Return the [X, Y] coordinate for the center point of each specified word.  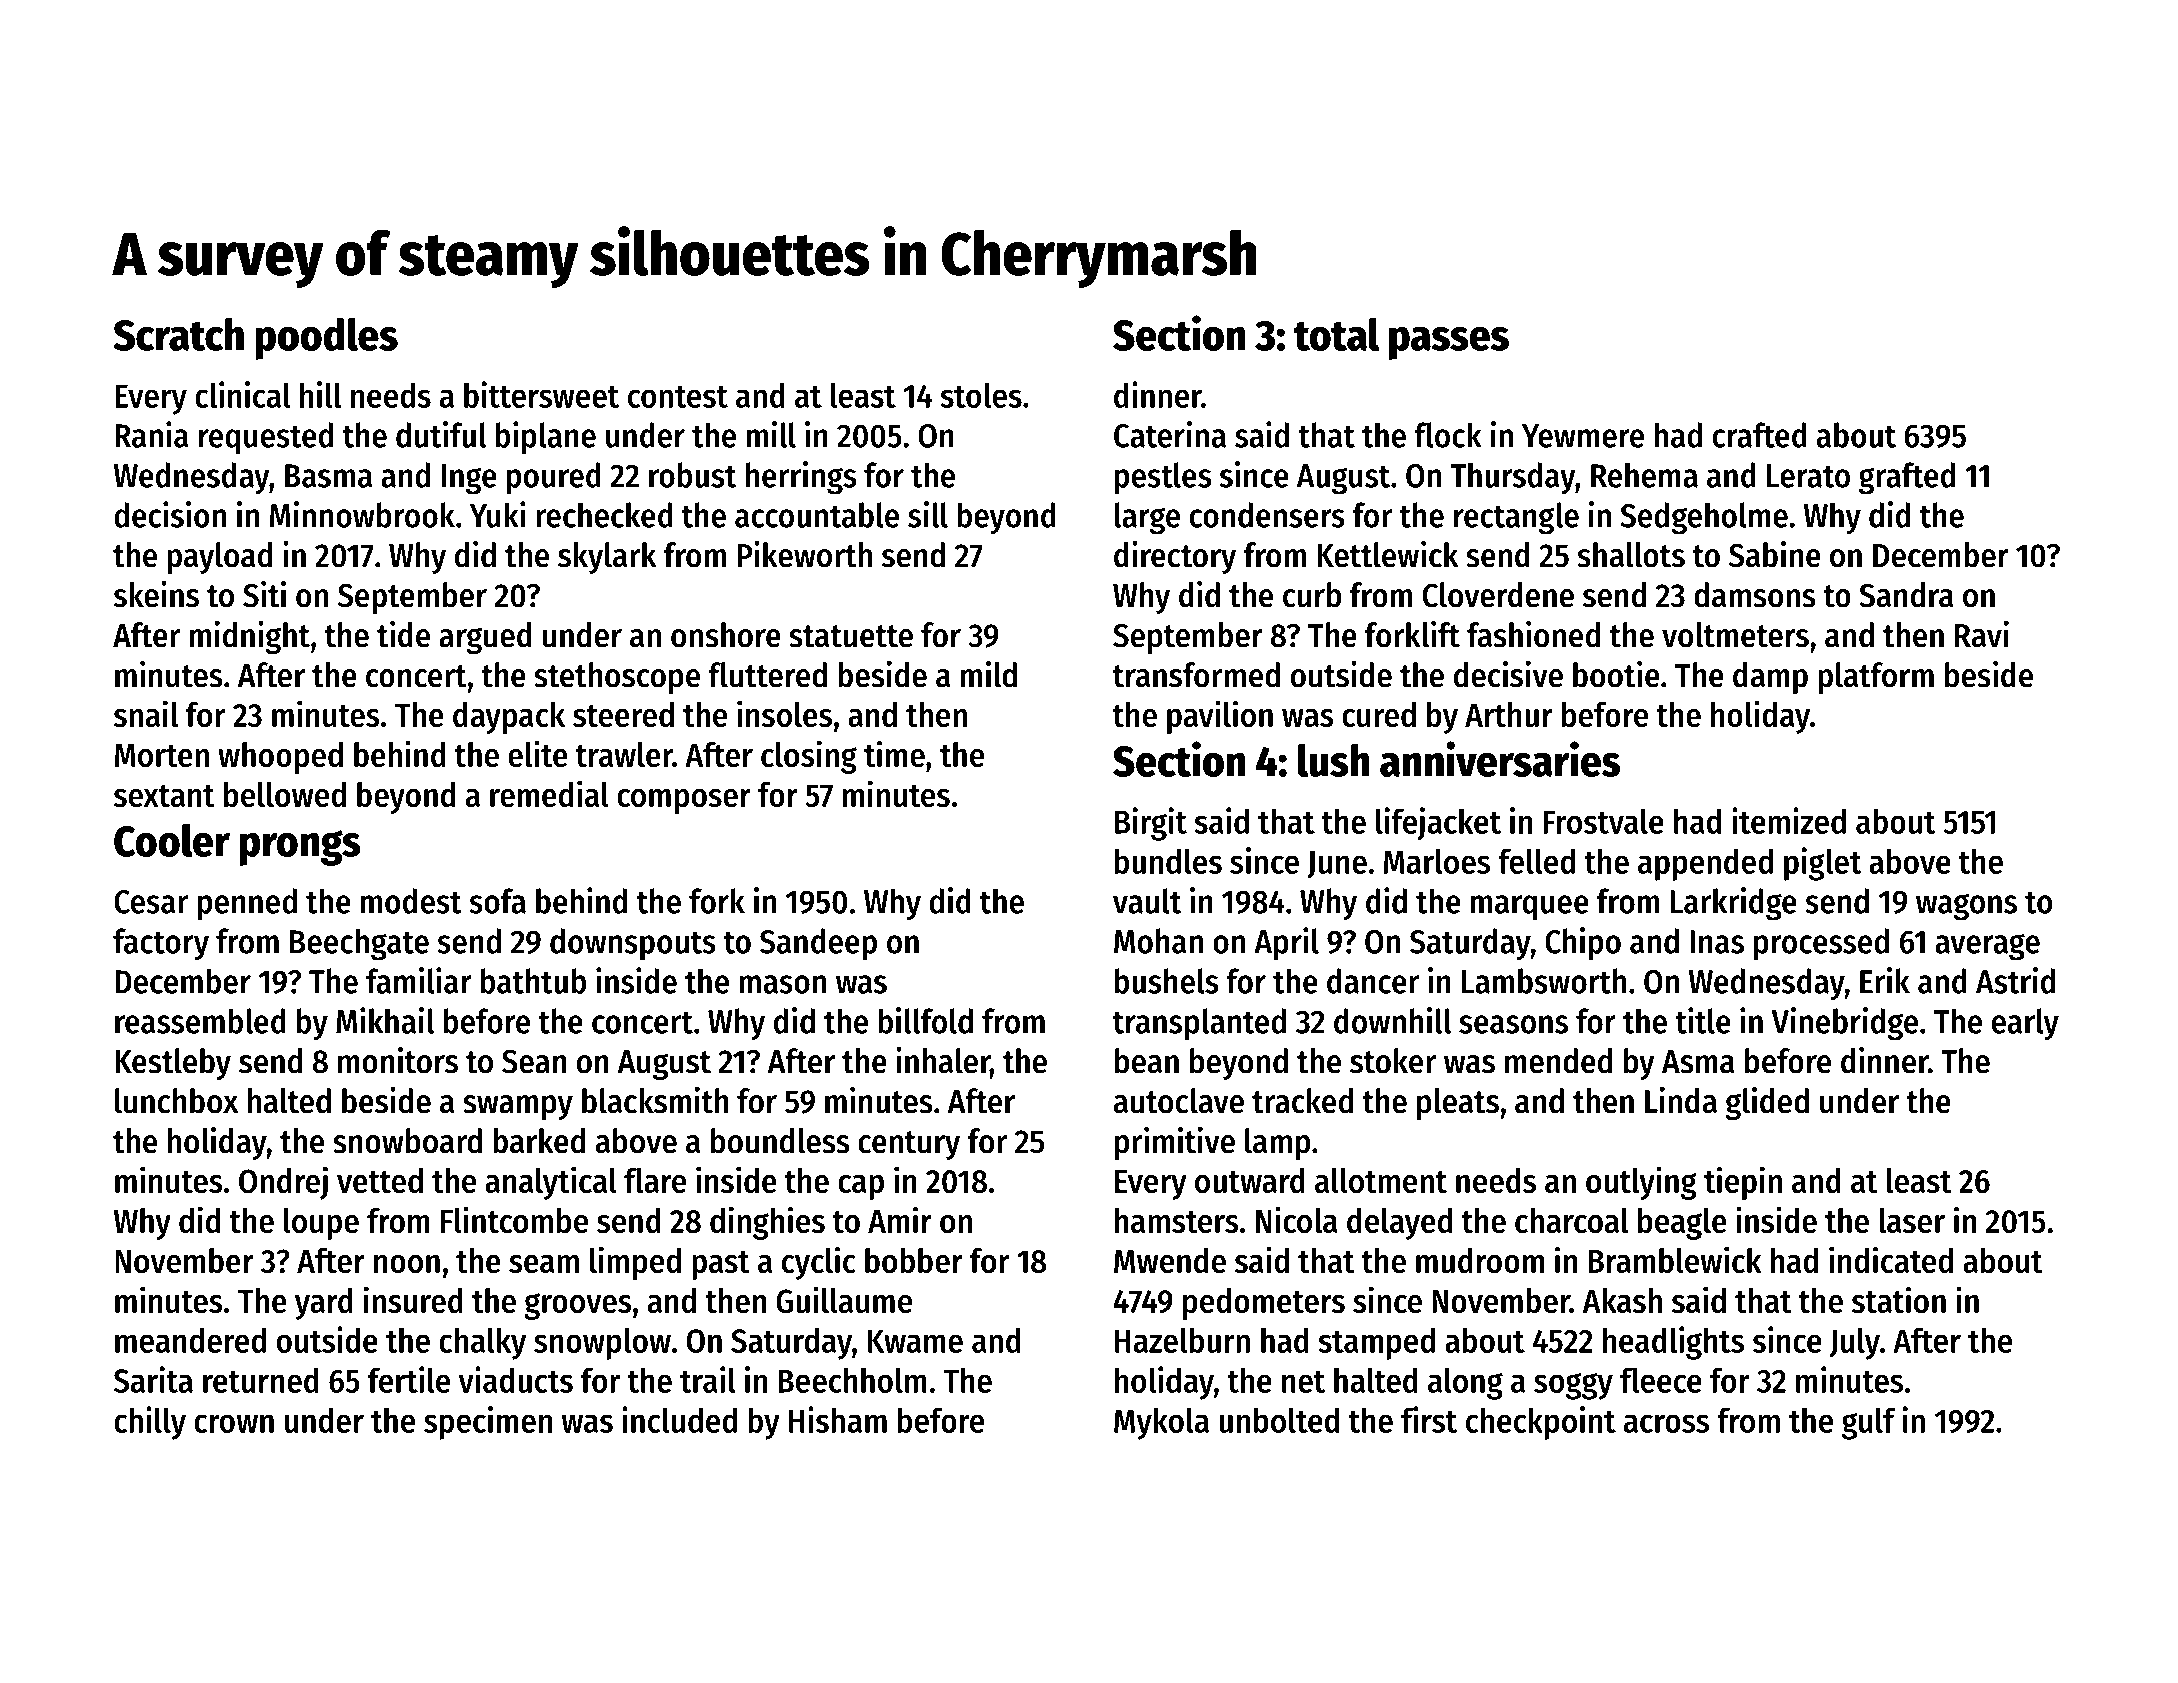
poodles [326, 339]
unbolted [1279, 1420]
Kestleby [173, 1064]
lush [1334, 760]
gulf [1869, 1423]
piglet [1823, 864]
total [1336, 334]
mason [782, 984]
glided [1767, 1103]
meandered [190, 1340]
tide [403, 634]
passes [1449, 343]
